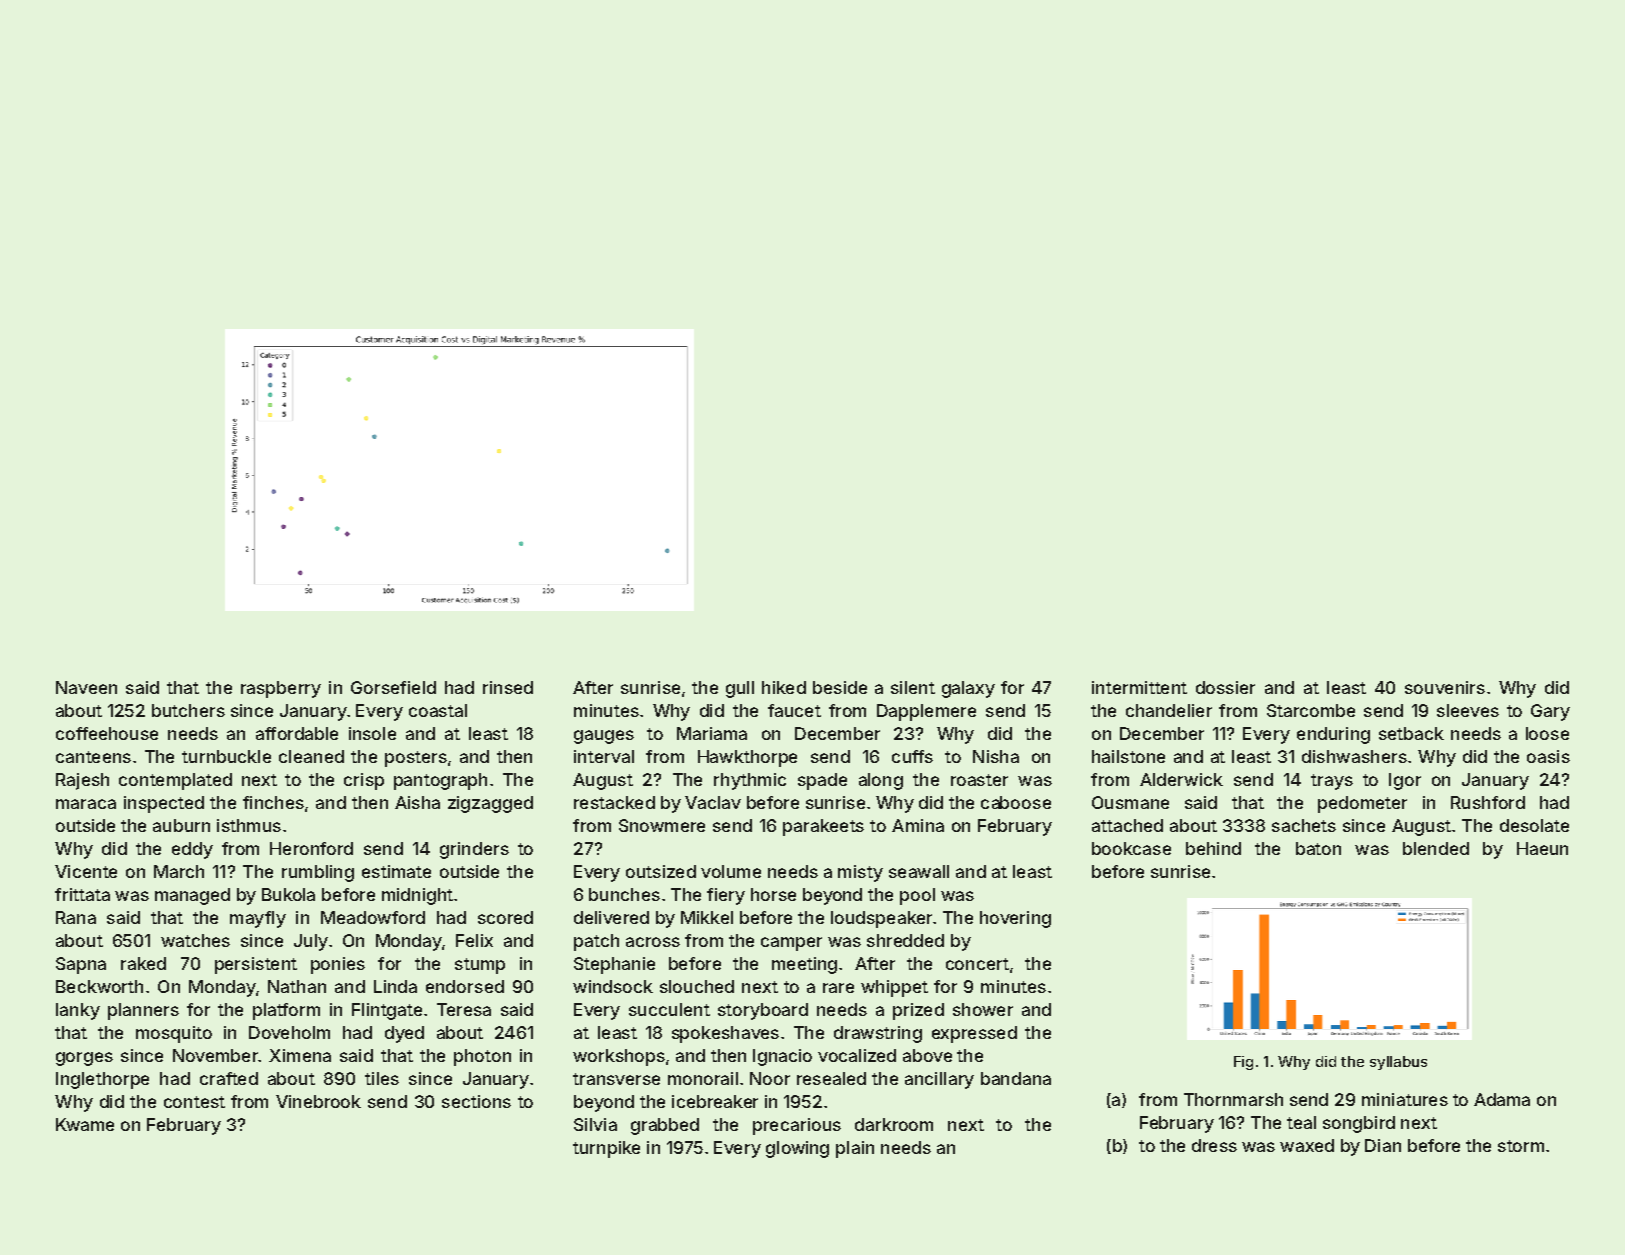 The height and width of the screenshot is (1255, 1625). What do you see at coordinates (1225, 687) in the screenshot?
I see `dossier` at bounding box center [1225, 687].
